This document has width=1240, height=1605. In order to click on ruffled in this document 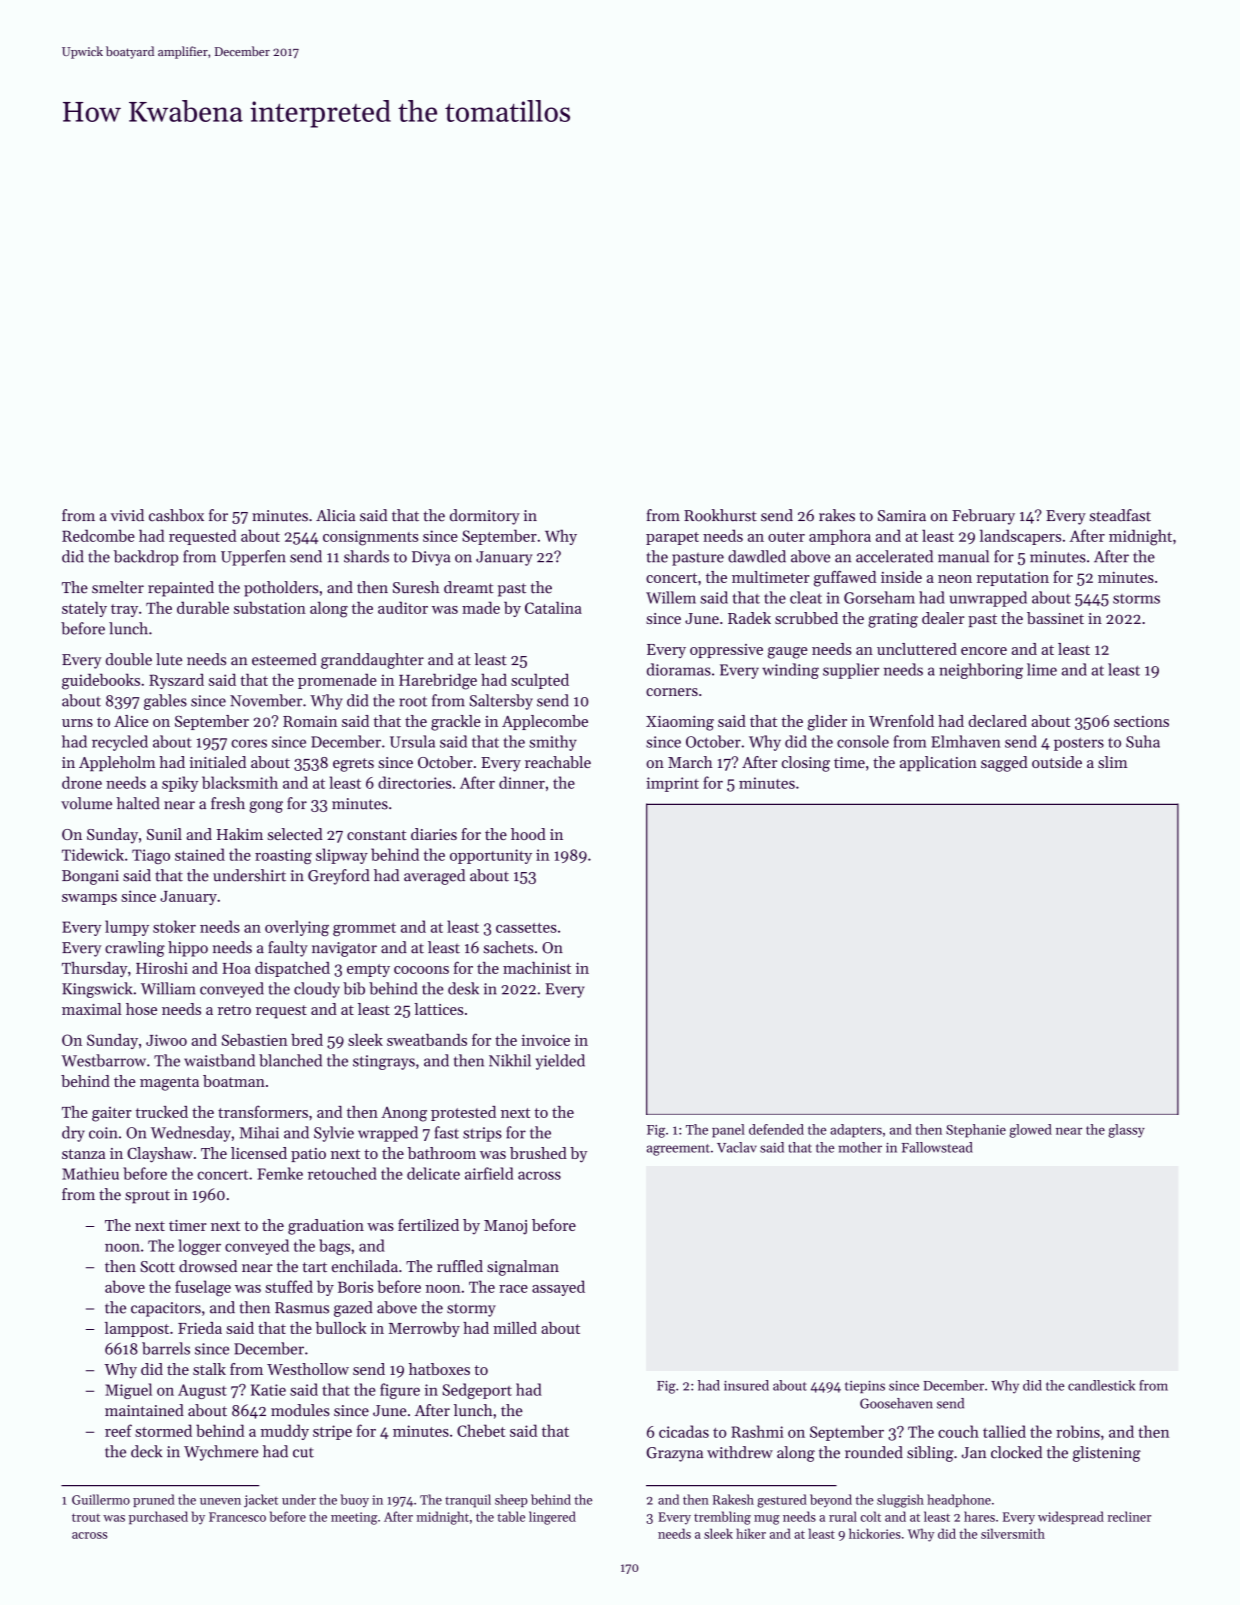, I will do `click(460, 1266)`.
